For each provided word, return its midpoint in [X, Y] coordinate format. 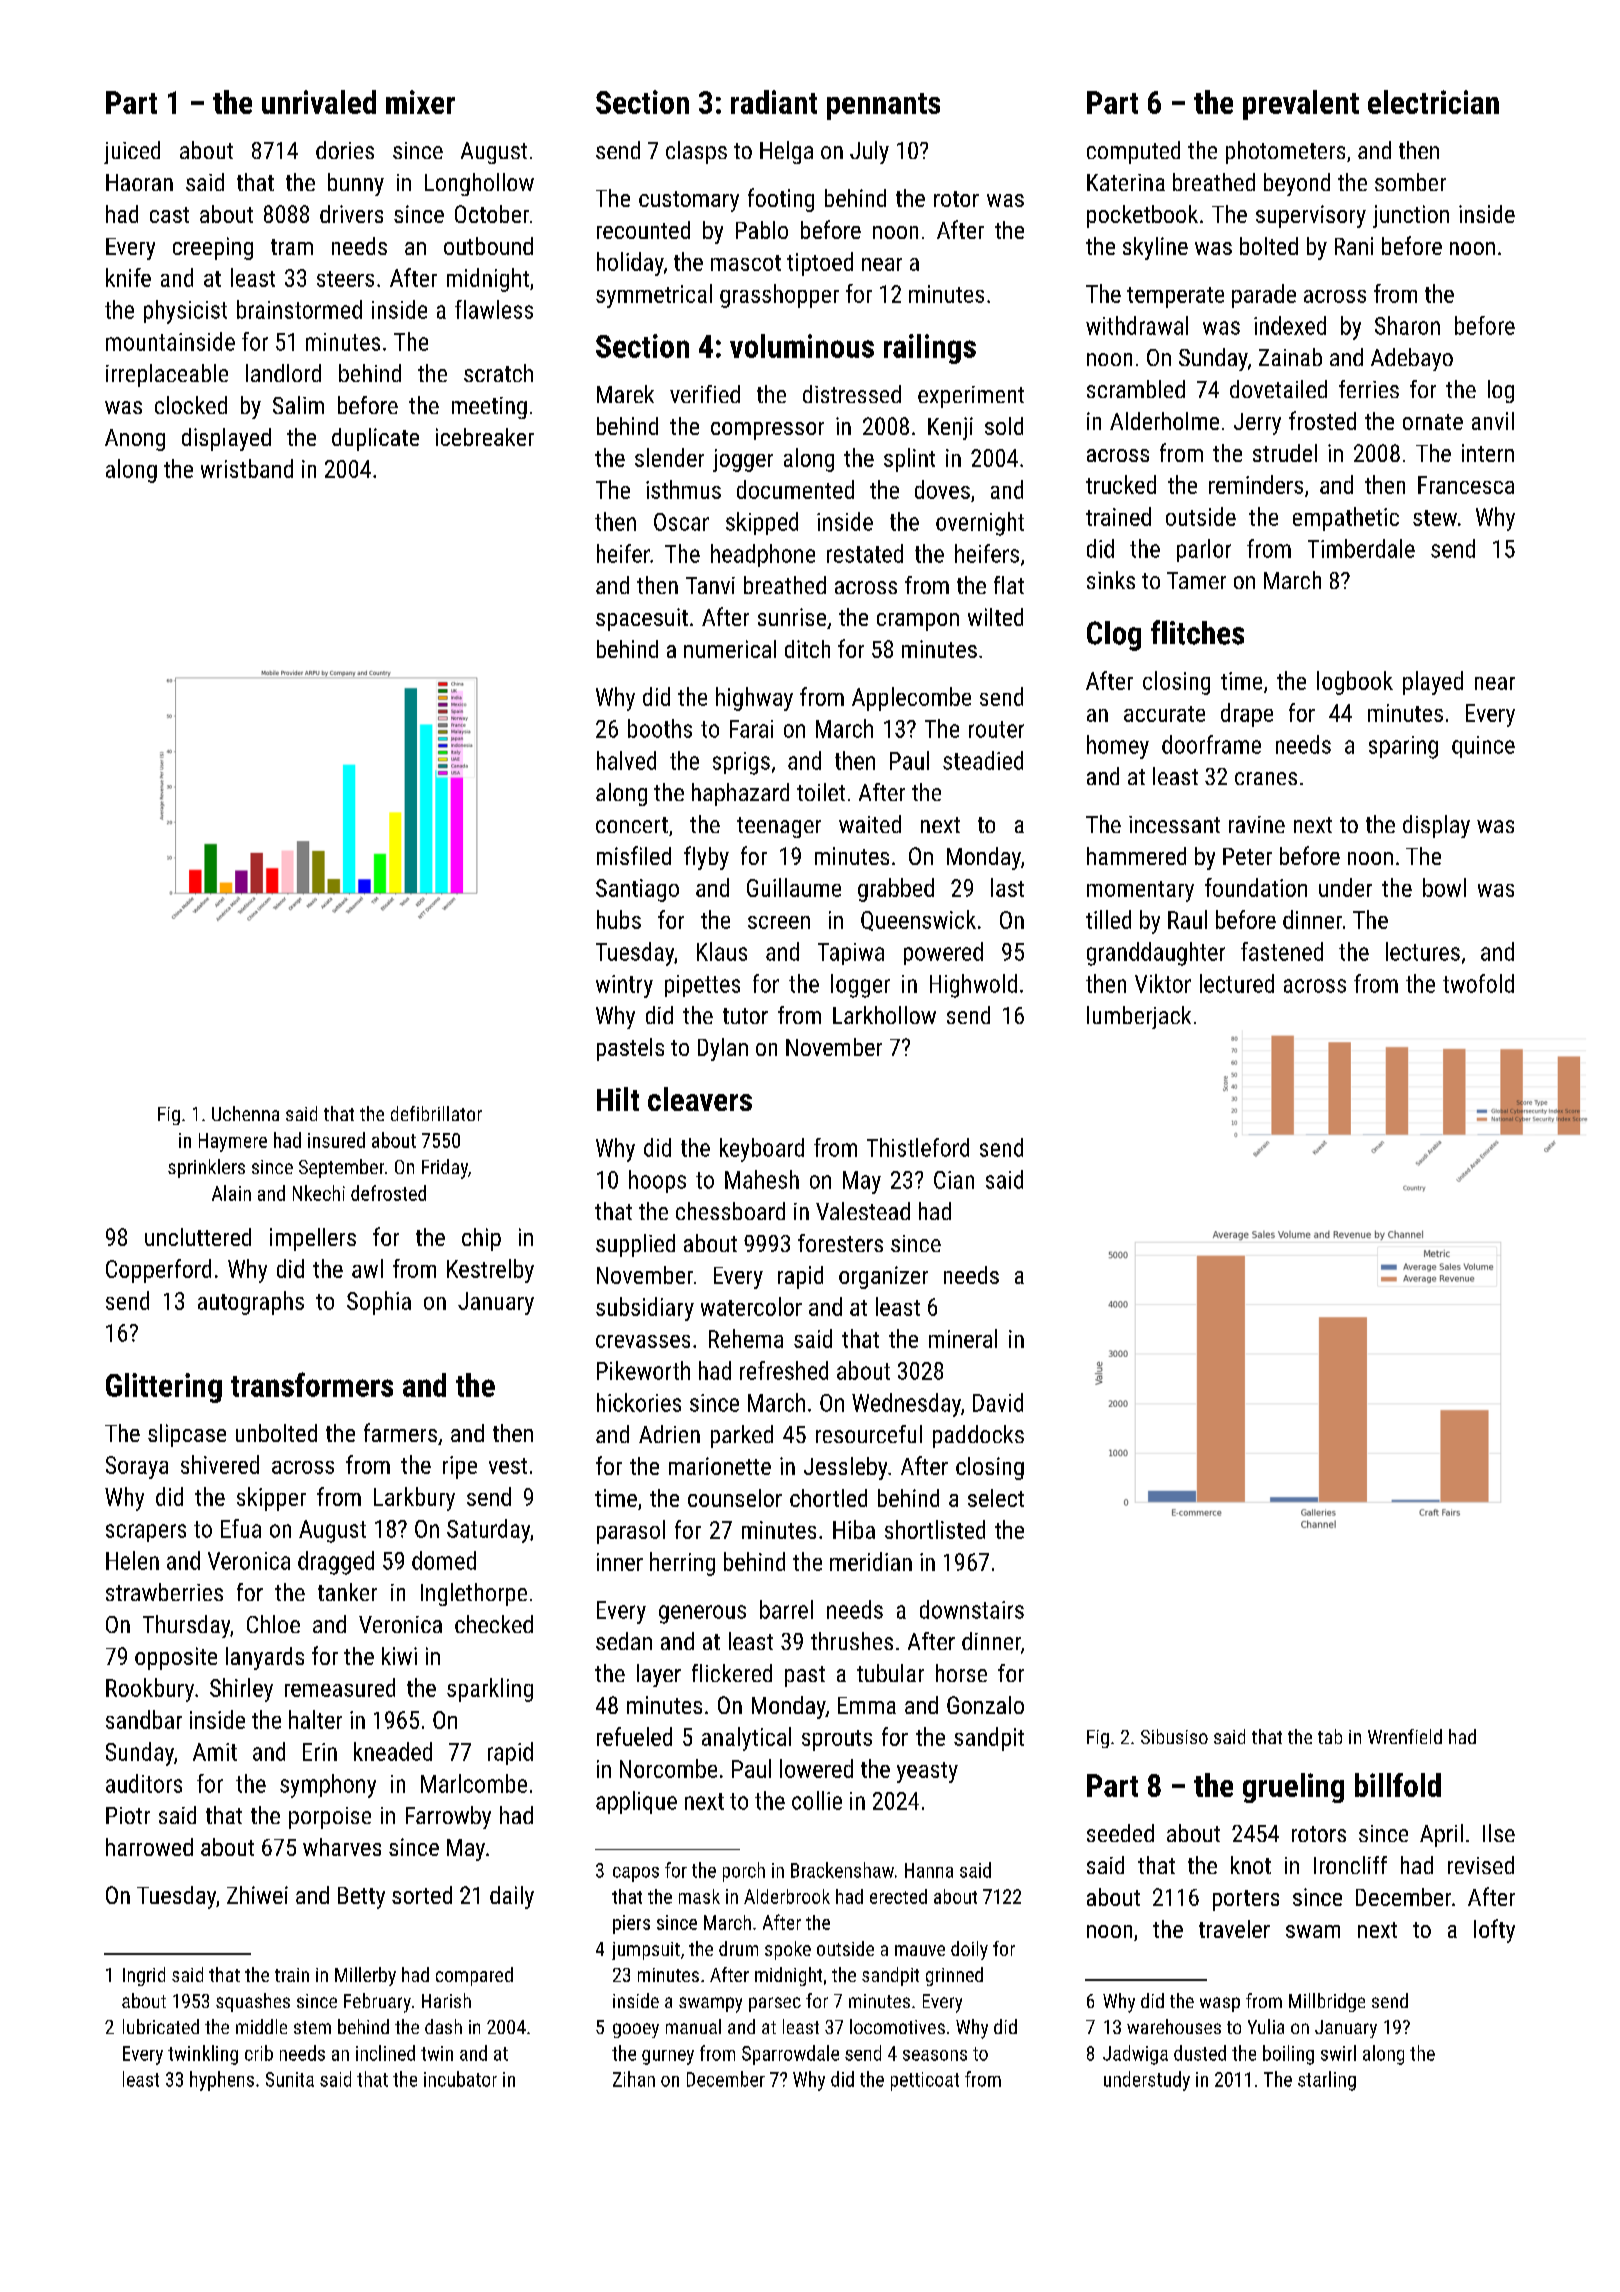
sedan [624, 1641]
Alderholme [1164, 421]
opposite [176, 1658]
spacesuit [642, 619]
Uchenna [245, 1113]
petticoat [925, 2081]
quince [1483, 747]
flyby [706, 858]
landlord [283, 373]
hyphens [222, 2081]
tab [1330, 1736]
